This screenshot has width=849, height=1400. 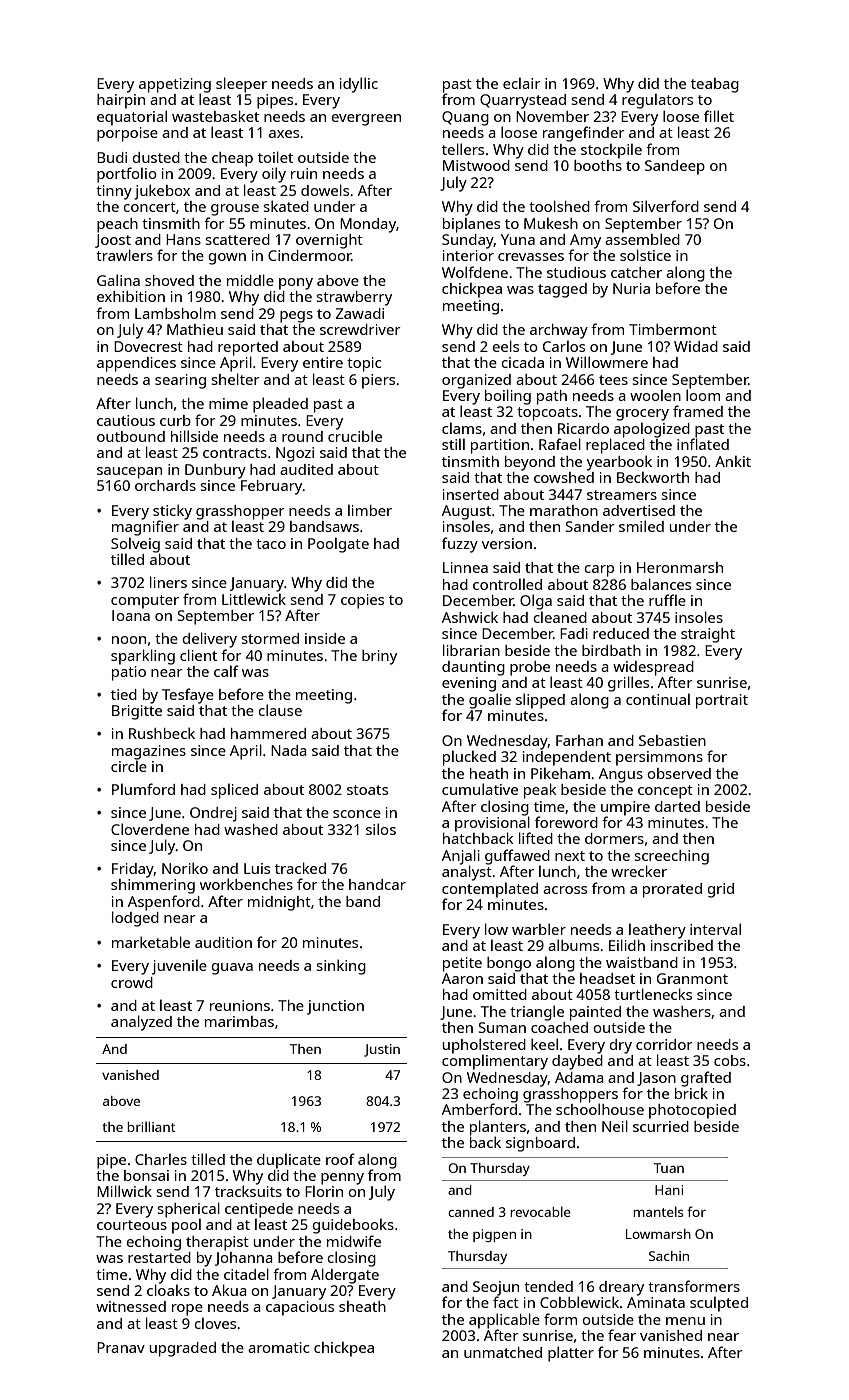 What do you see at coordinates (680, 567) in the screenshot?
I see `Heronmarsh` at bounding box center [680, 567].
